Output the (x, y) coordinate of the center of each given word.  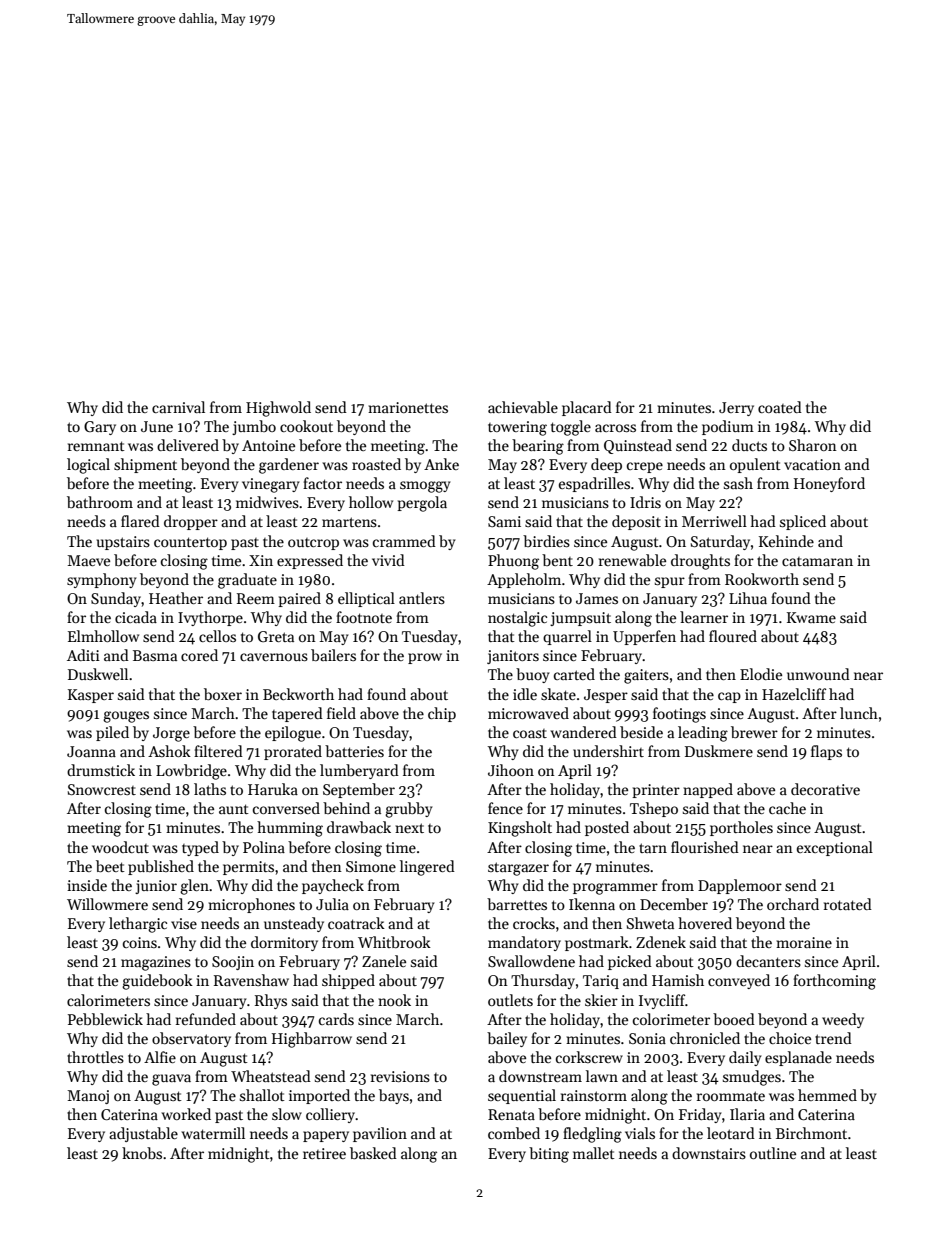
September (359, 790)
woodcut (120, 847)
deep (606, 465)
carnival (178, 407)
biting (549, 1155)
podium (728, 427)
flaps (826, 752)
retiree (324, 1153)
